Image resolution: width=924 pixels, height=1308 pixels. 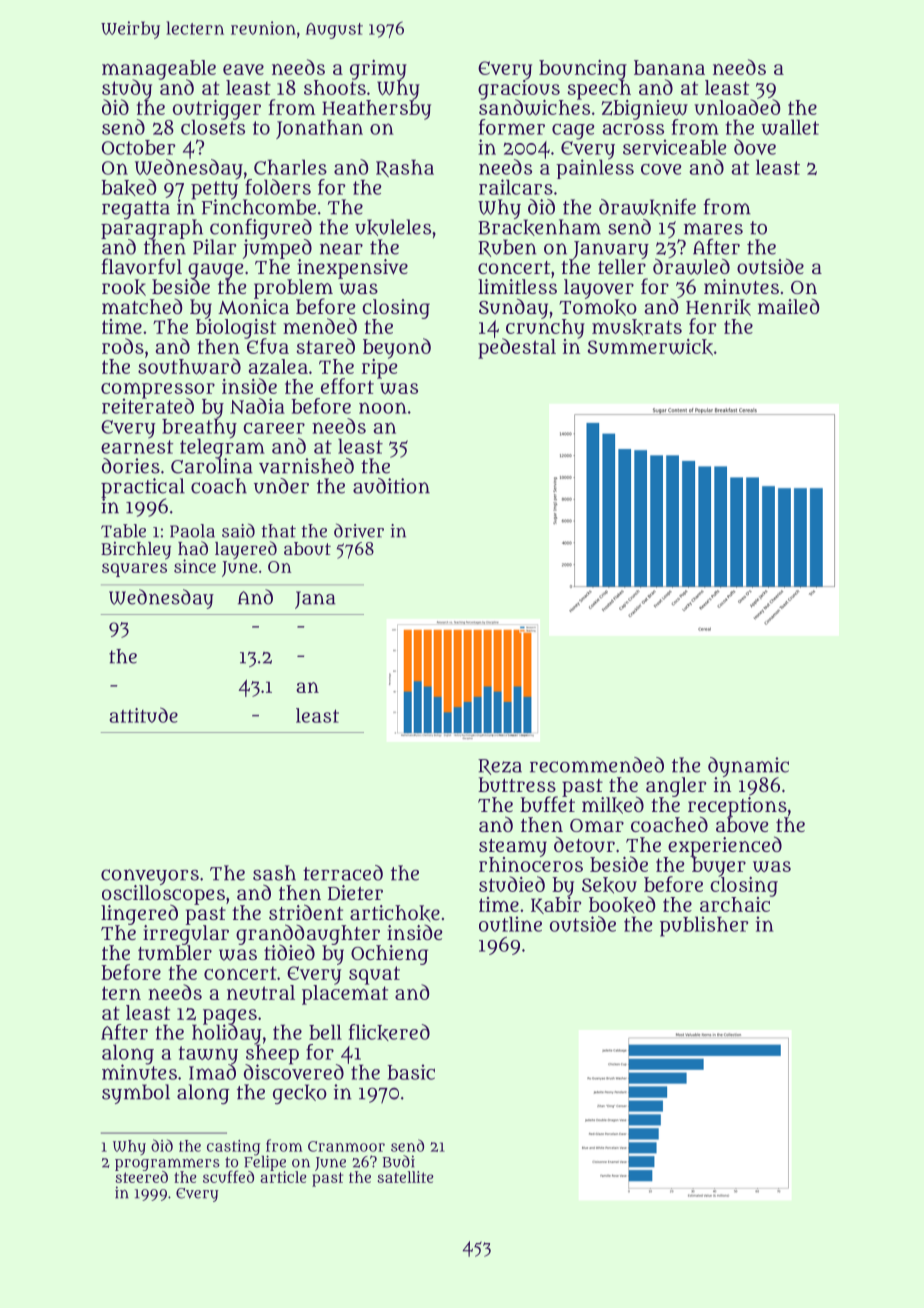 I want to click on terraced, so click(x=343, y=873).
